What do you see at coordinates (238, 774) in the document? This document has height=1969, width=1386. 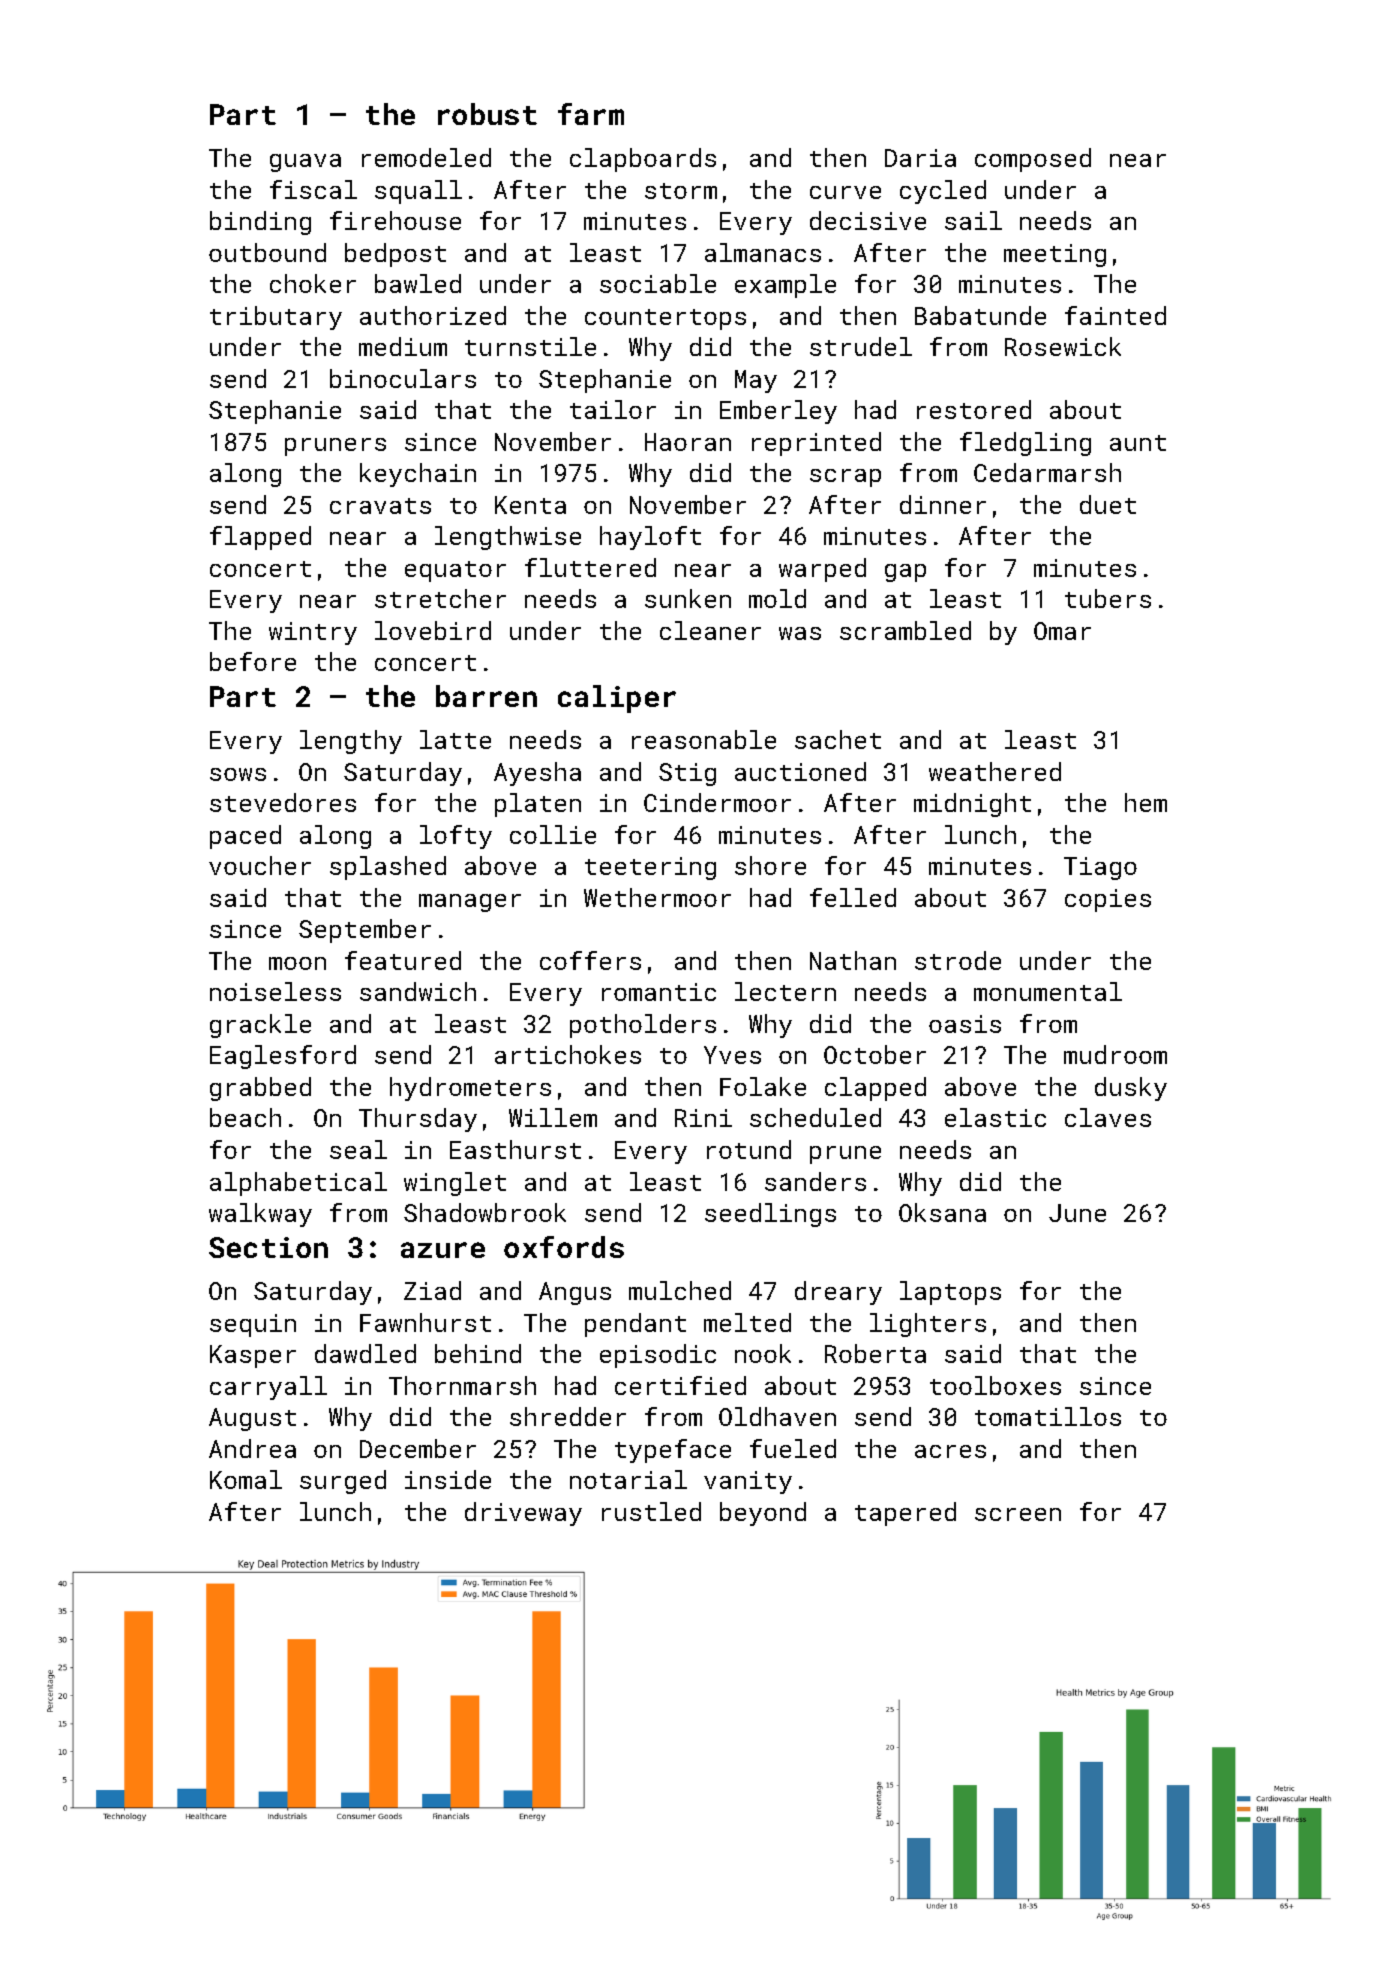 I see `sows` at bounding box center [238, 774].
